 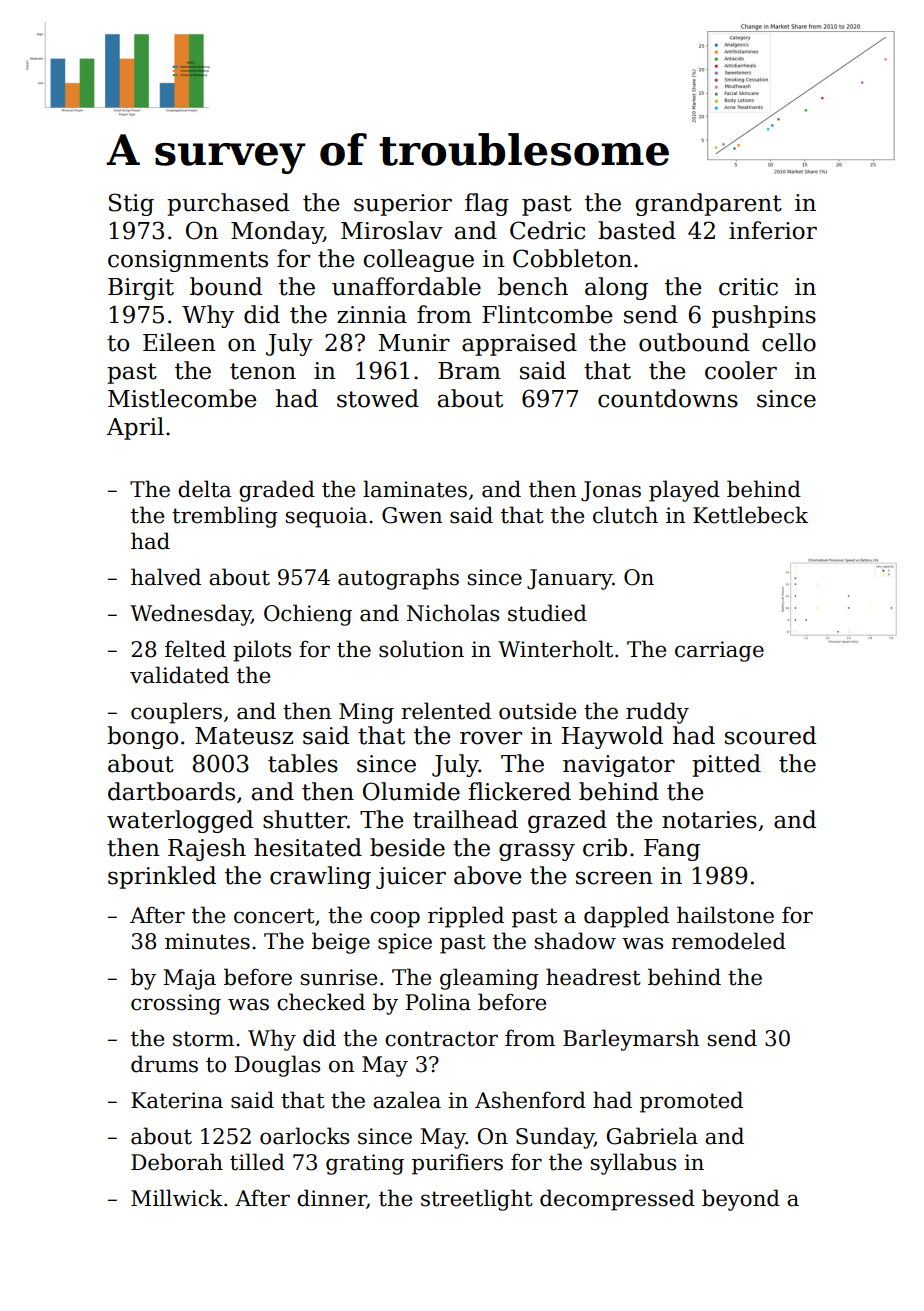 I want to click on purchased, so click(x=228, y=204).
